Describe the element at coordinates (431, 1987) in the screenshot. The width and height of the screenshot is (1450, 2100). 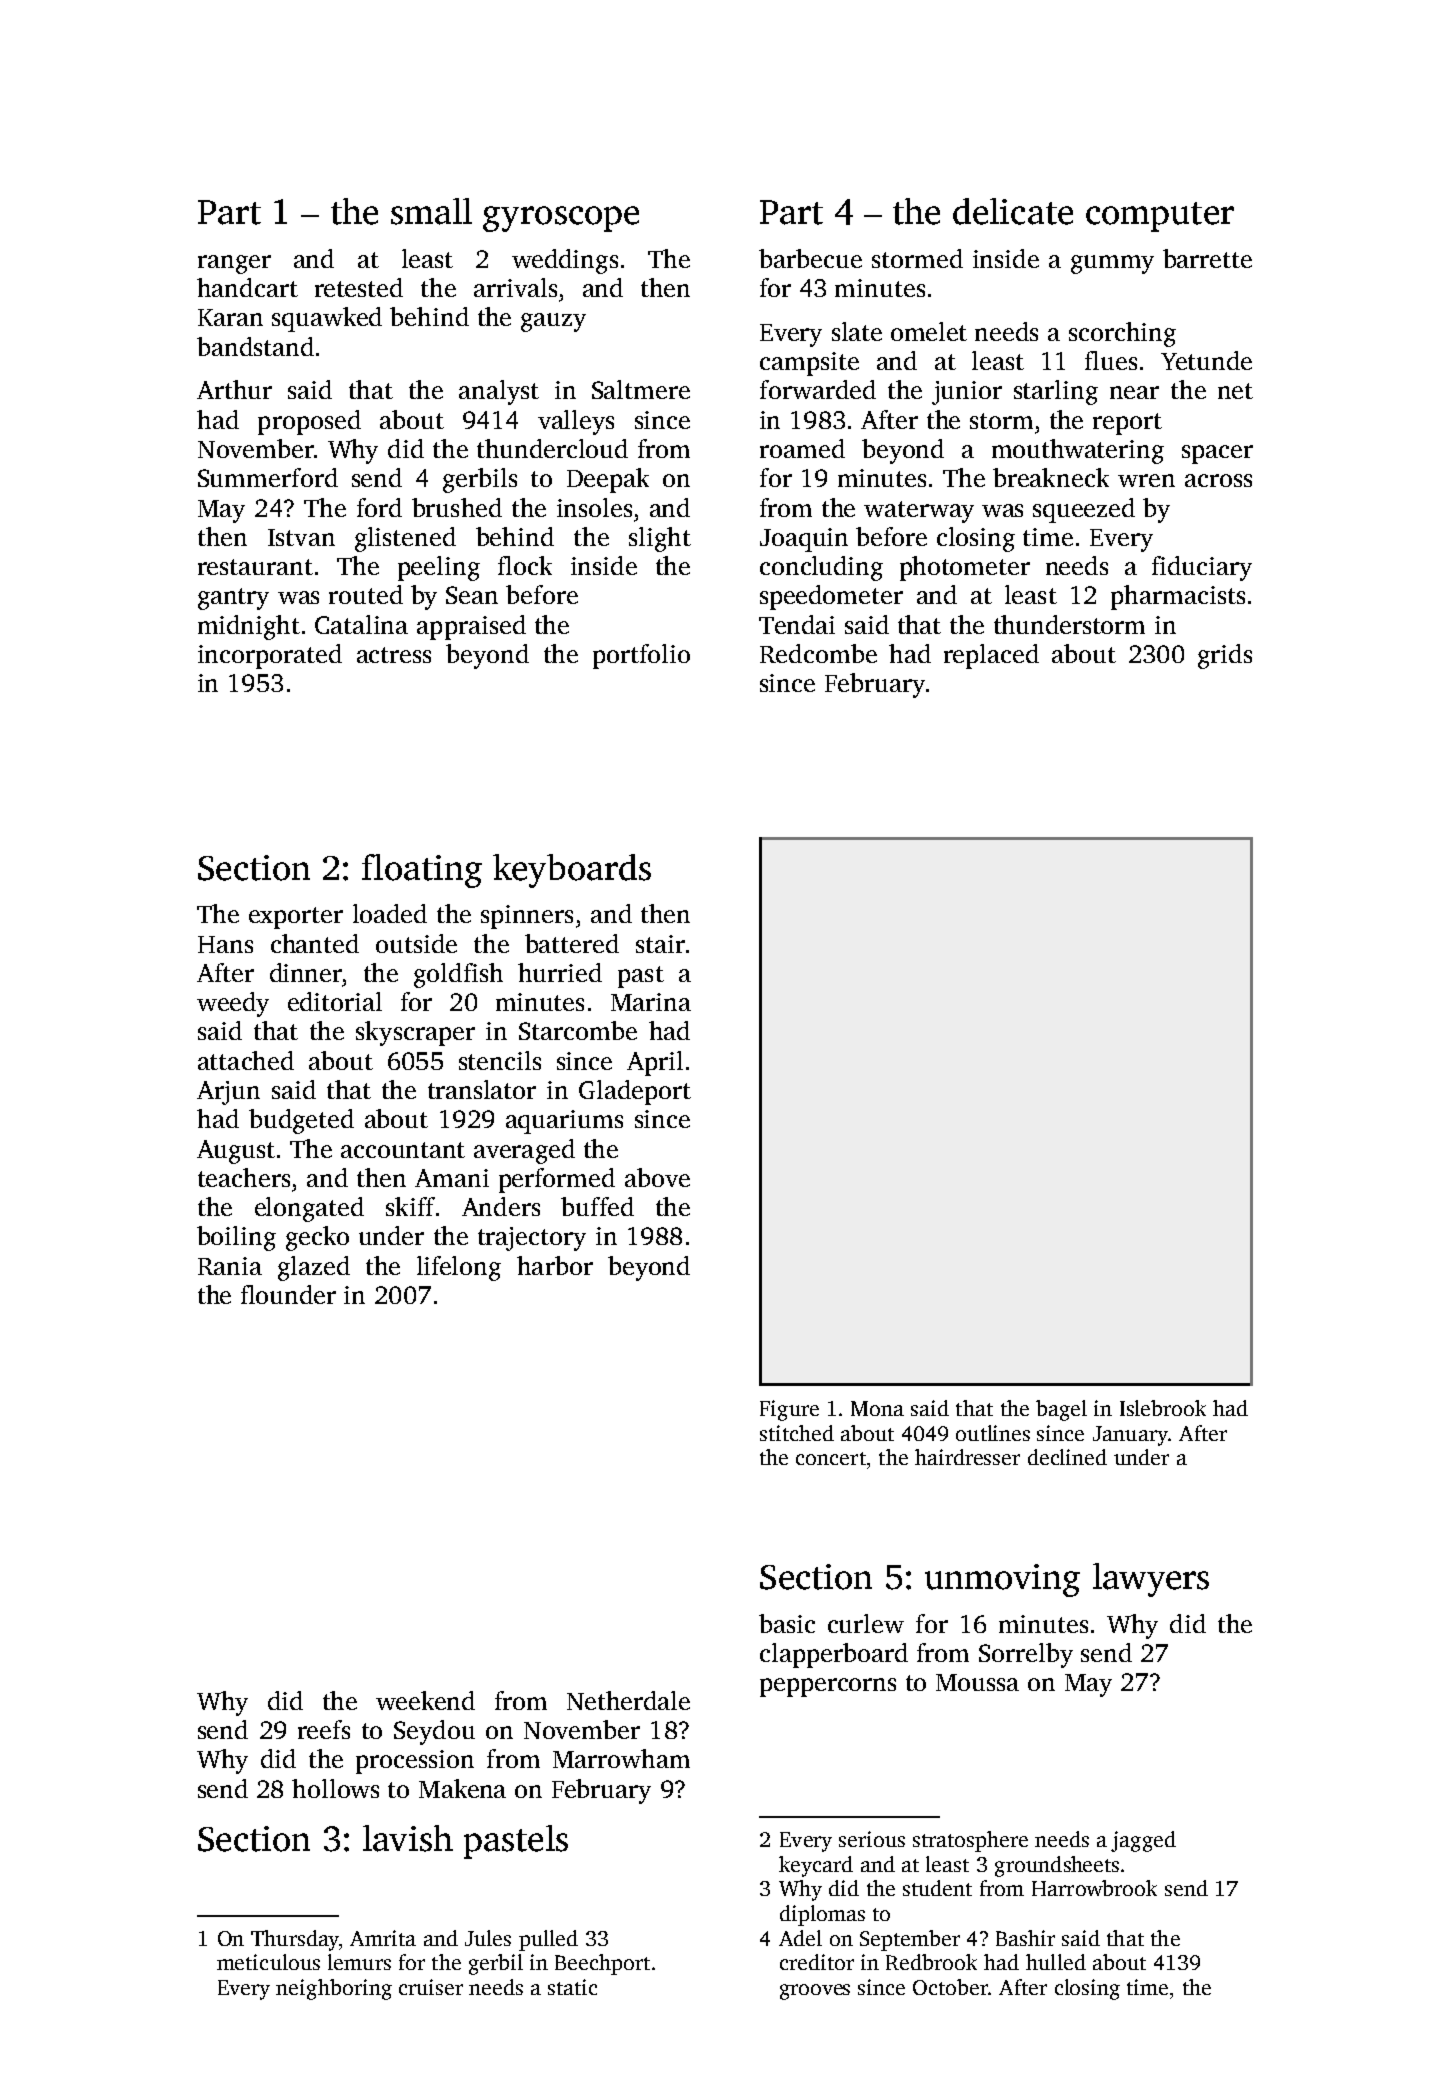
I see `cruiser` at that location.
